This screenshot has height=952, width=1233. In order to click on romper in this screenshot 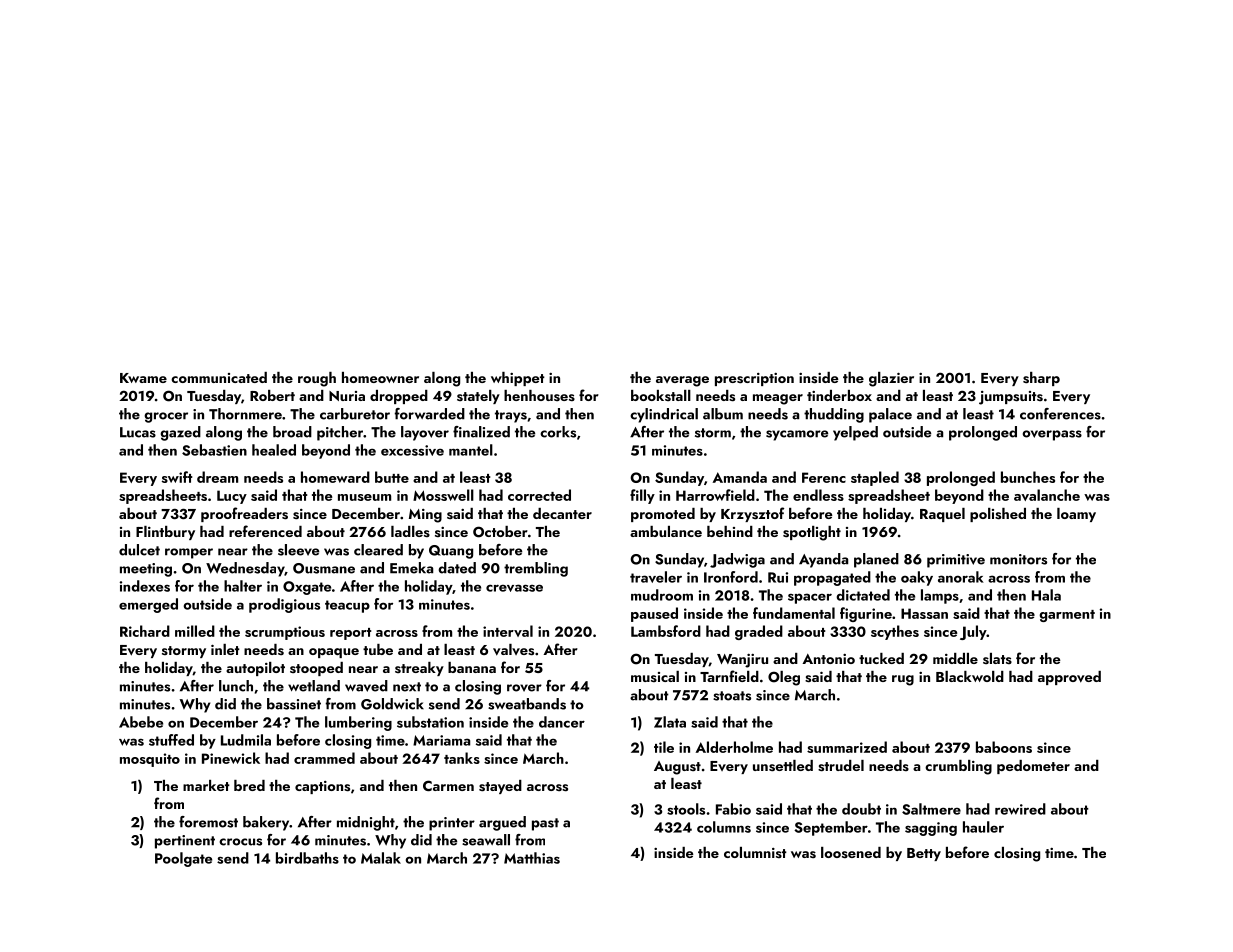, I will do `click(189, 553)`.
